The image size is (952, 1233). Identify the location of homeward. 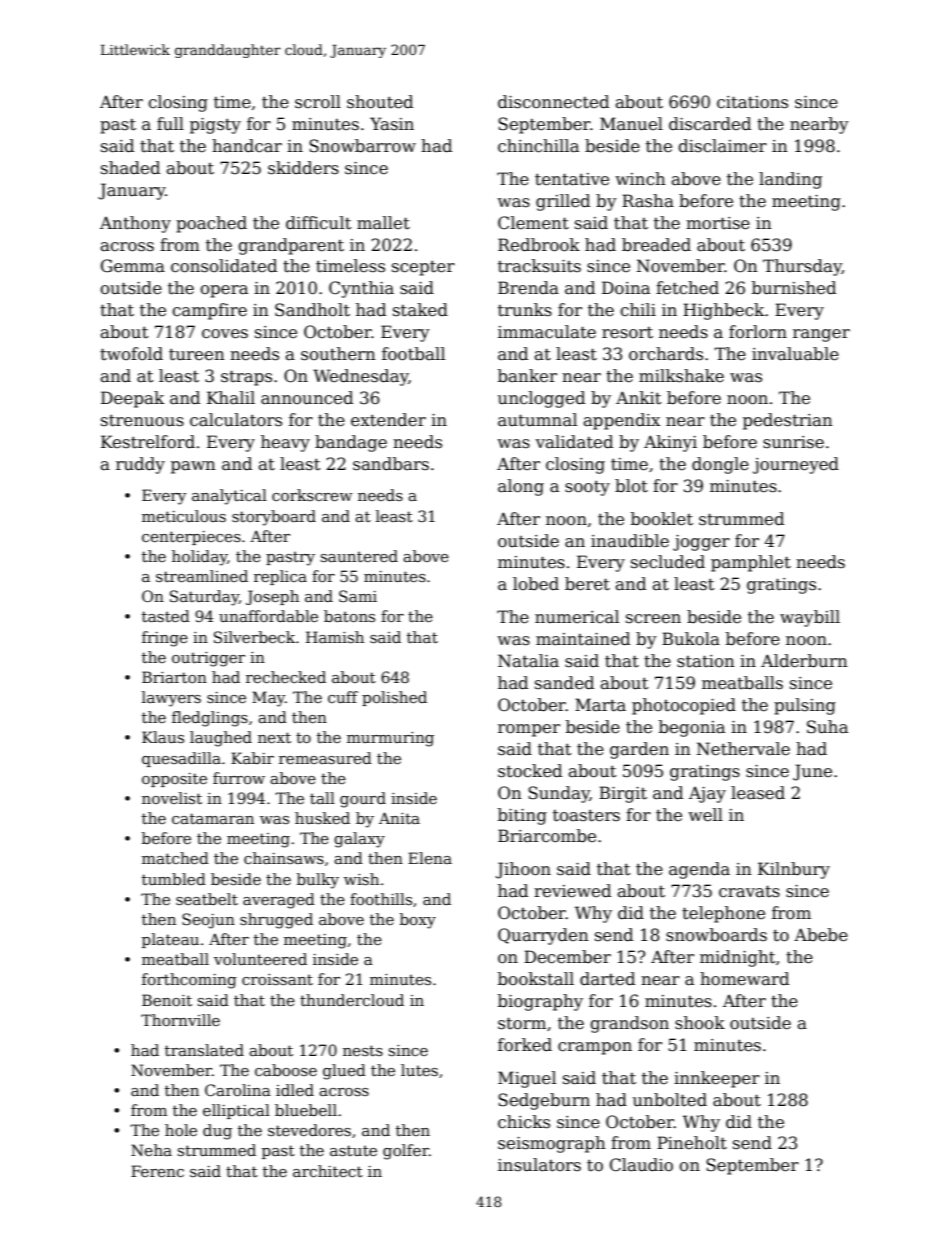
(744, 979).
